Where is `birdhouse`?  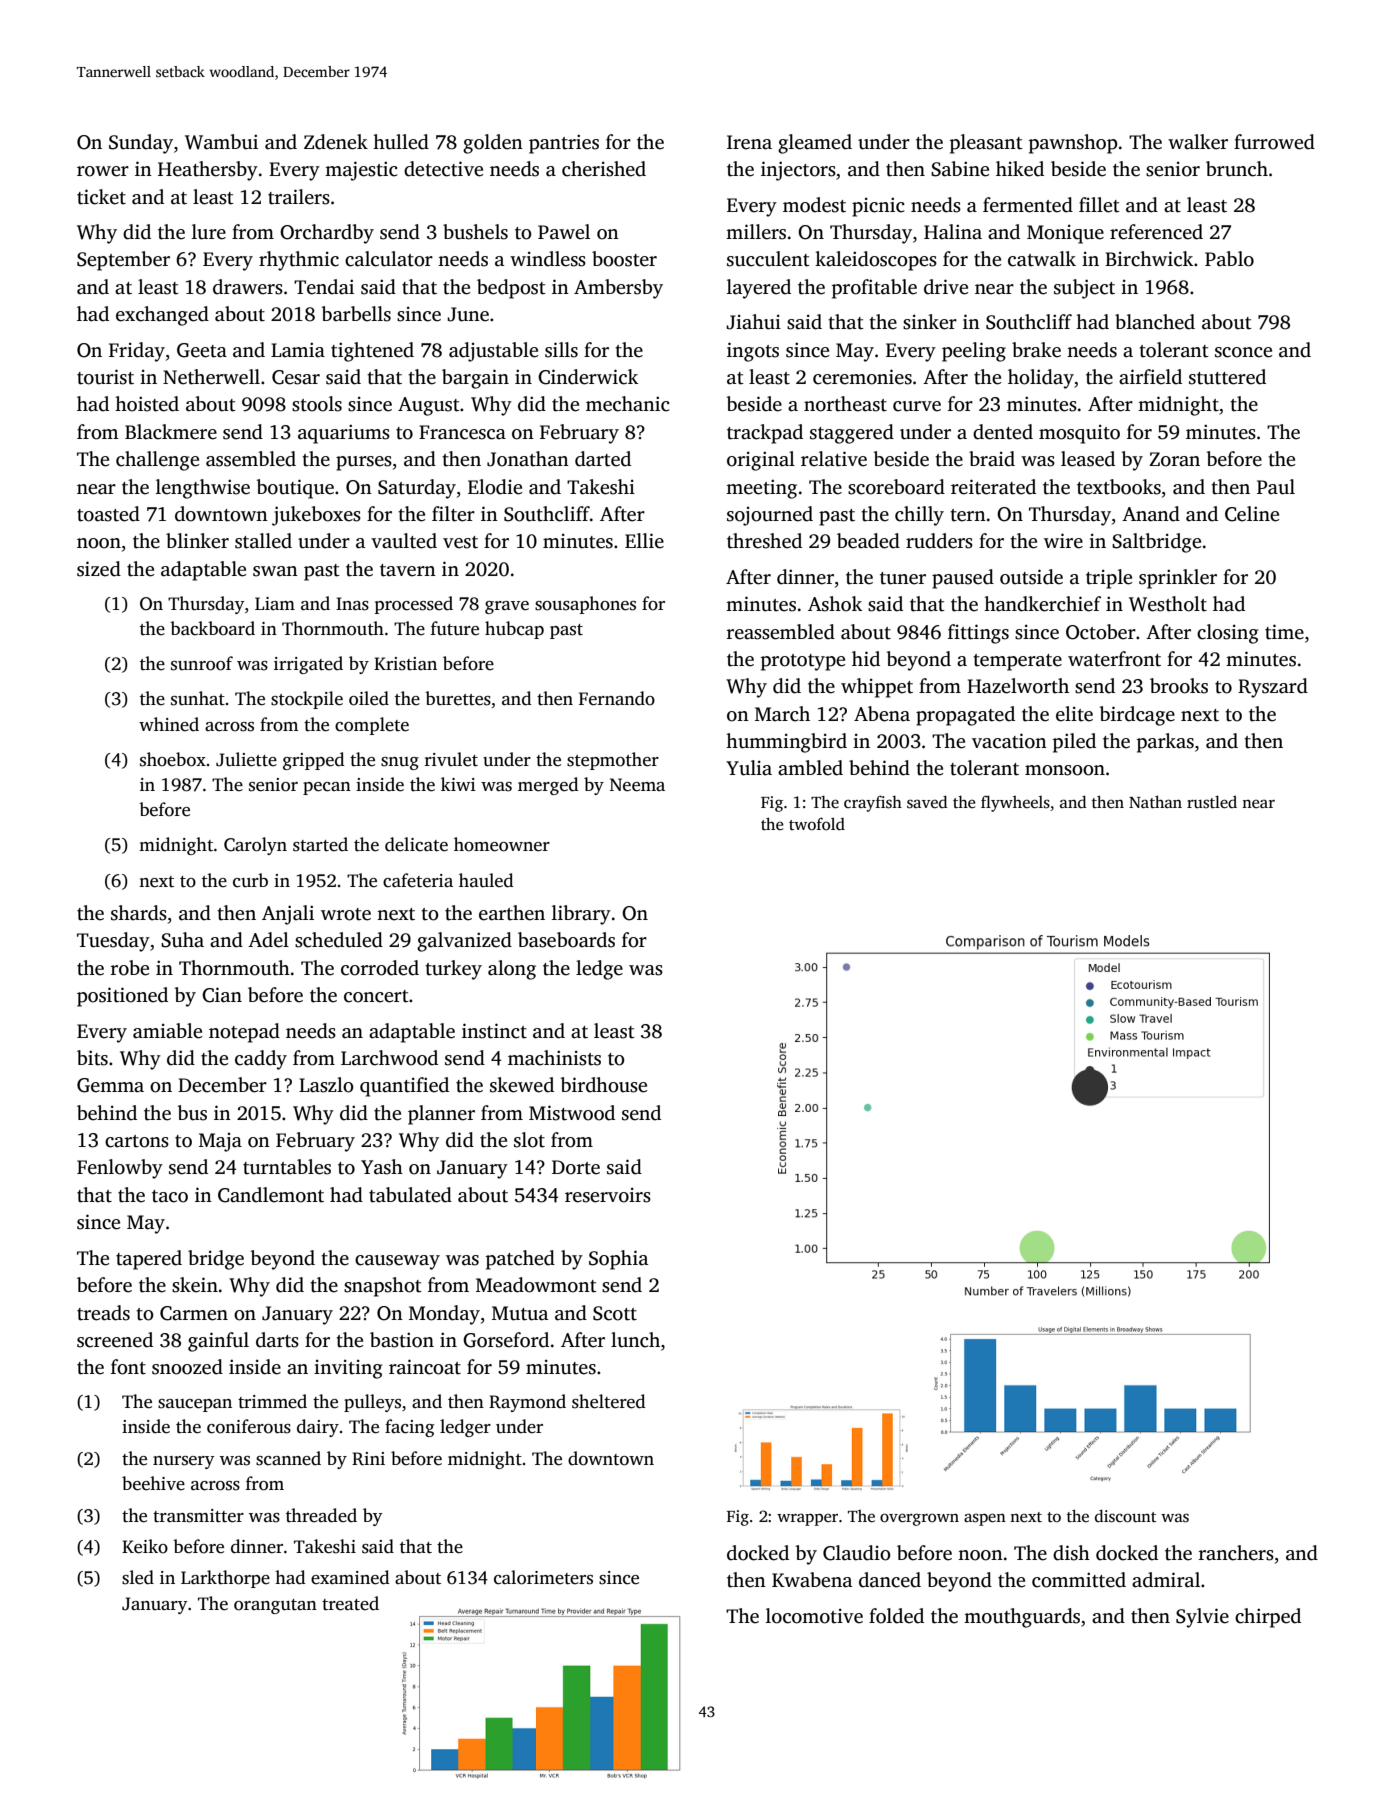
birdhouse is located at coordinates (603, 1085).
